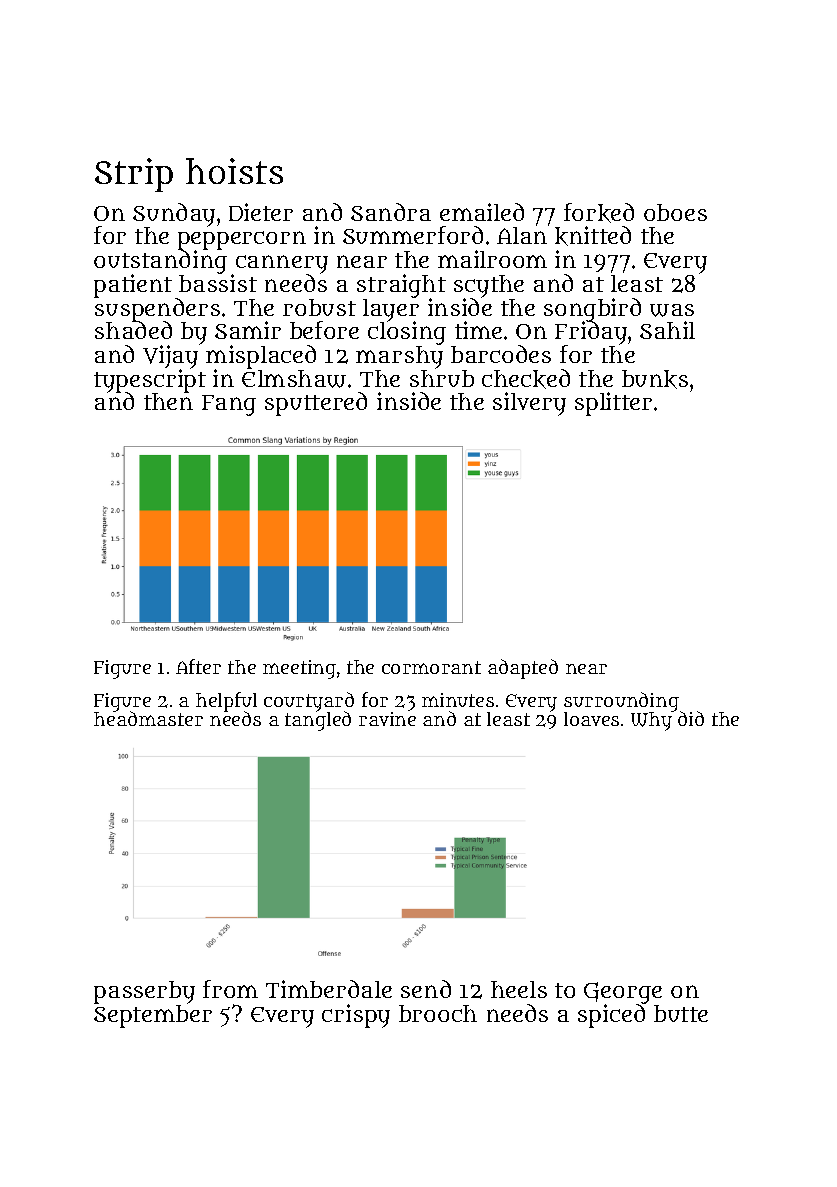 This screenshot has width=837, height=1187. I want to click on surrounding, so click(622, 702).
